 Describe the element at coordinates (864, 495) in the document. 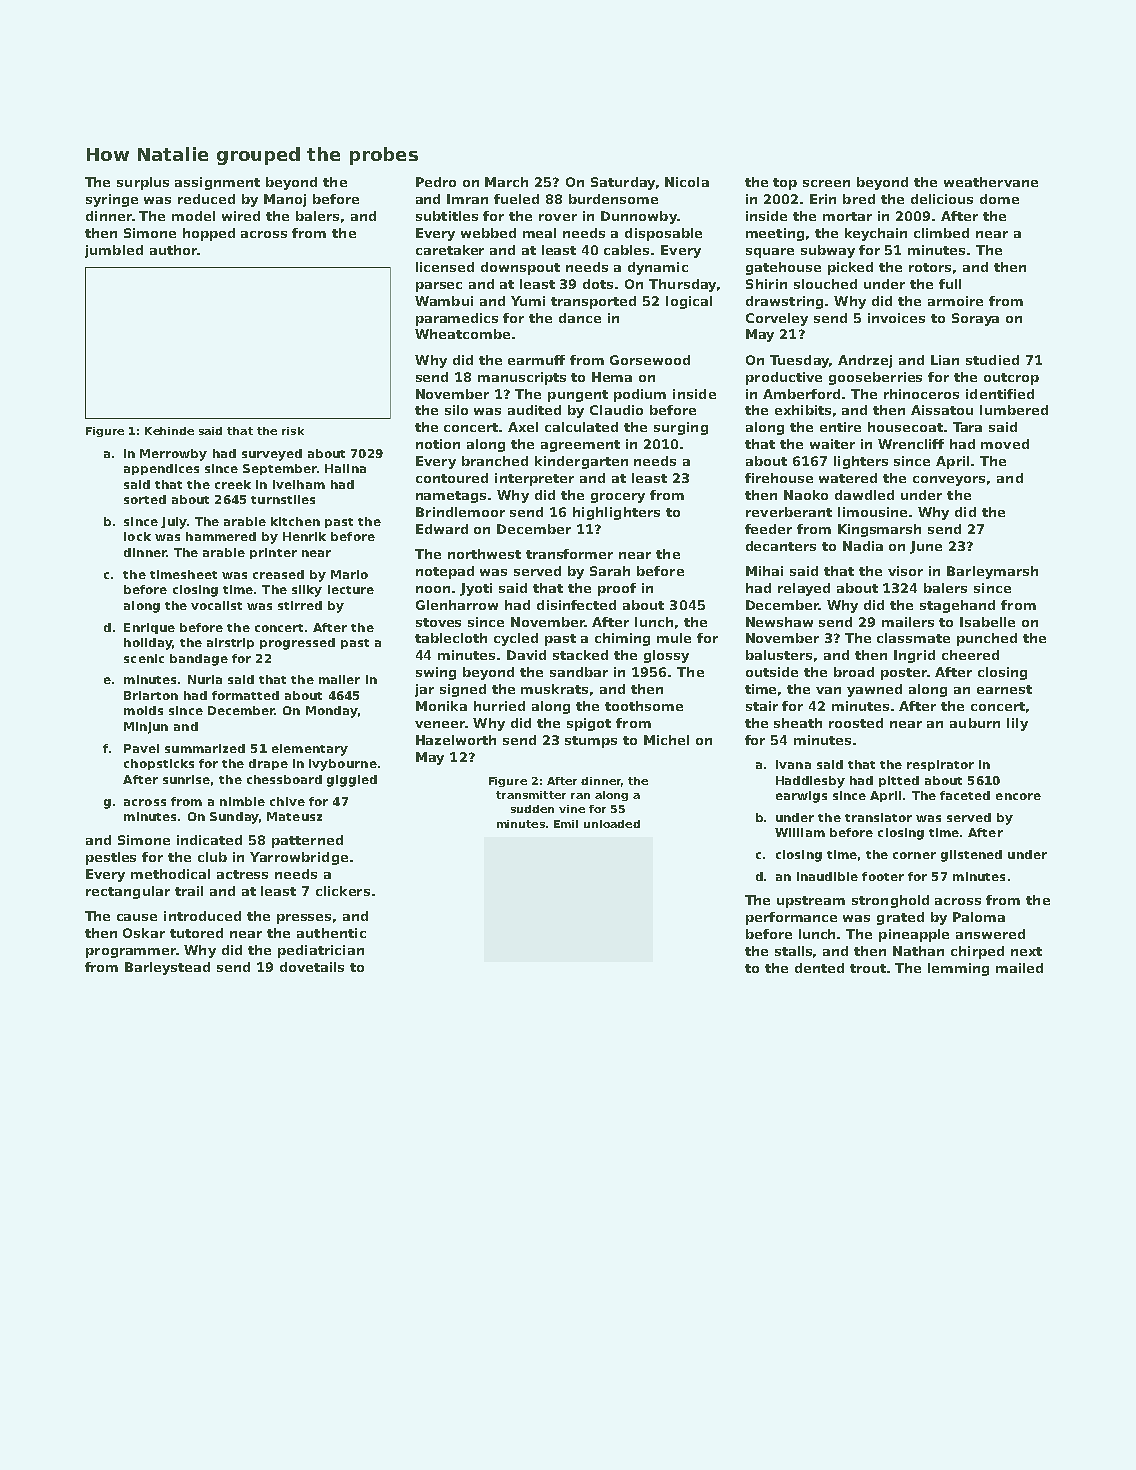

I see `dawdled` at that location.
